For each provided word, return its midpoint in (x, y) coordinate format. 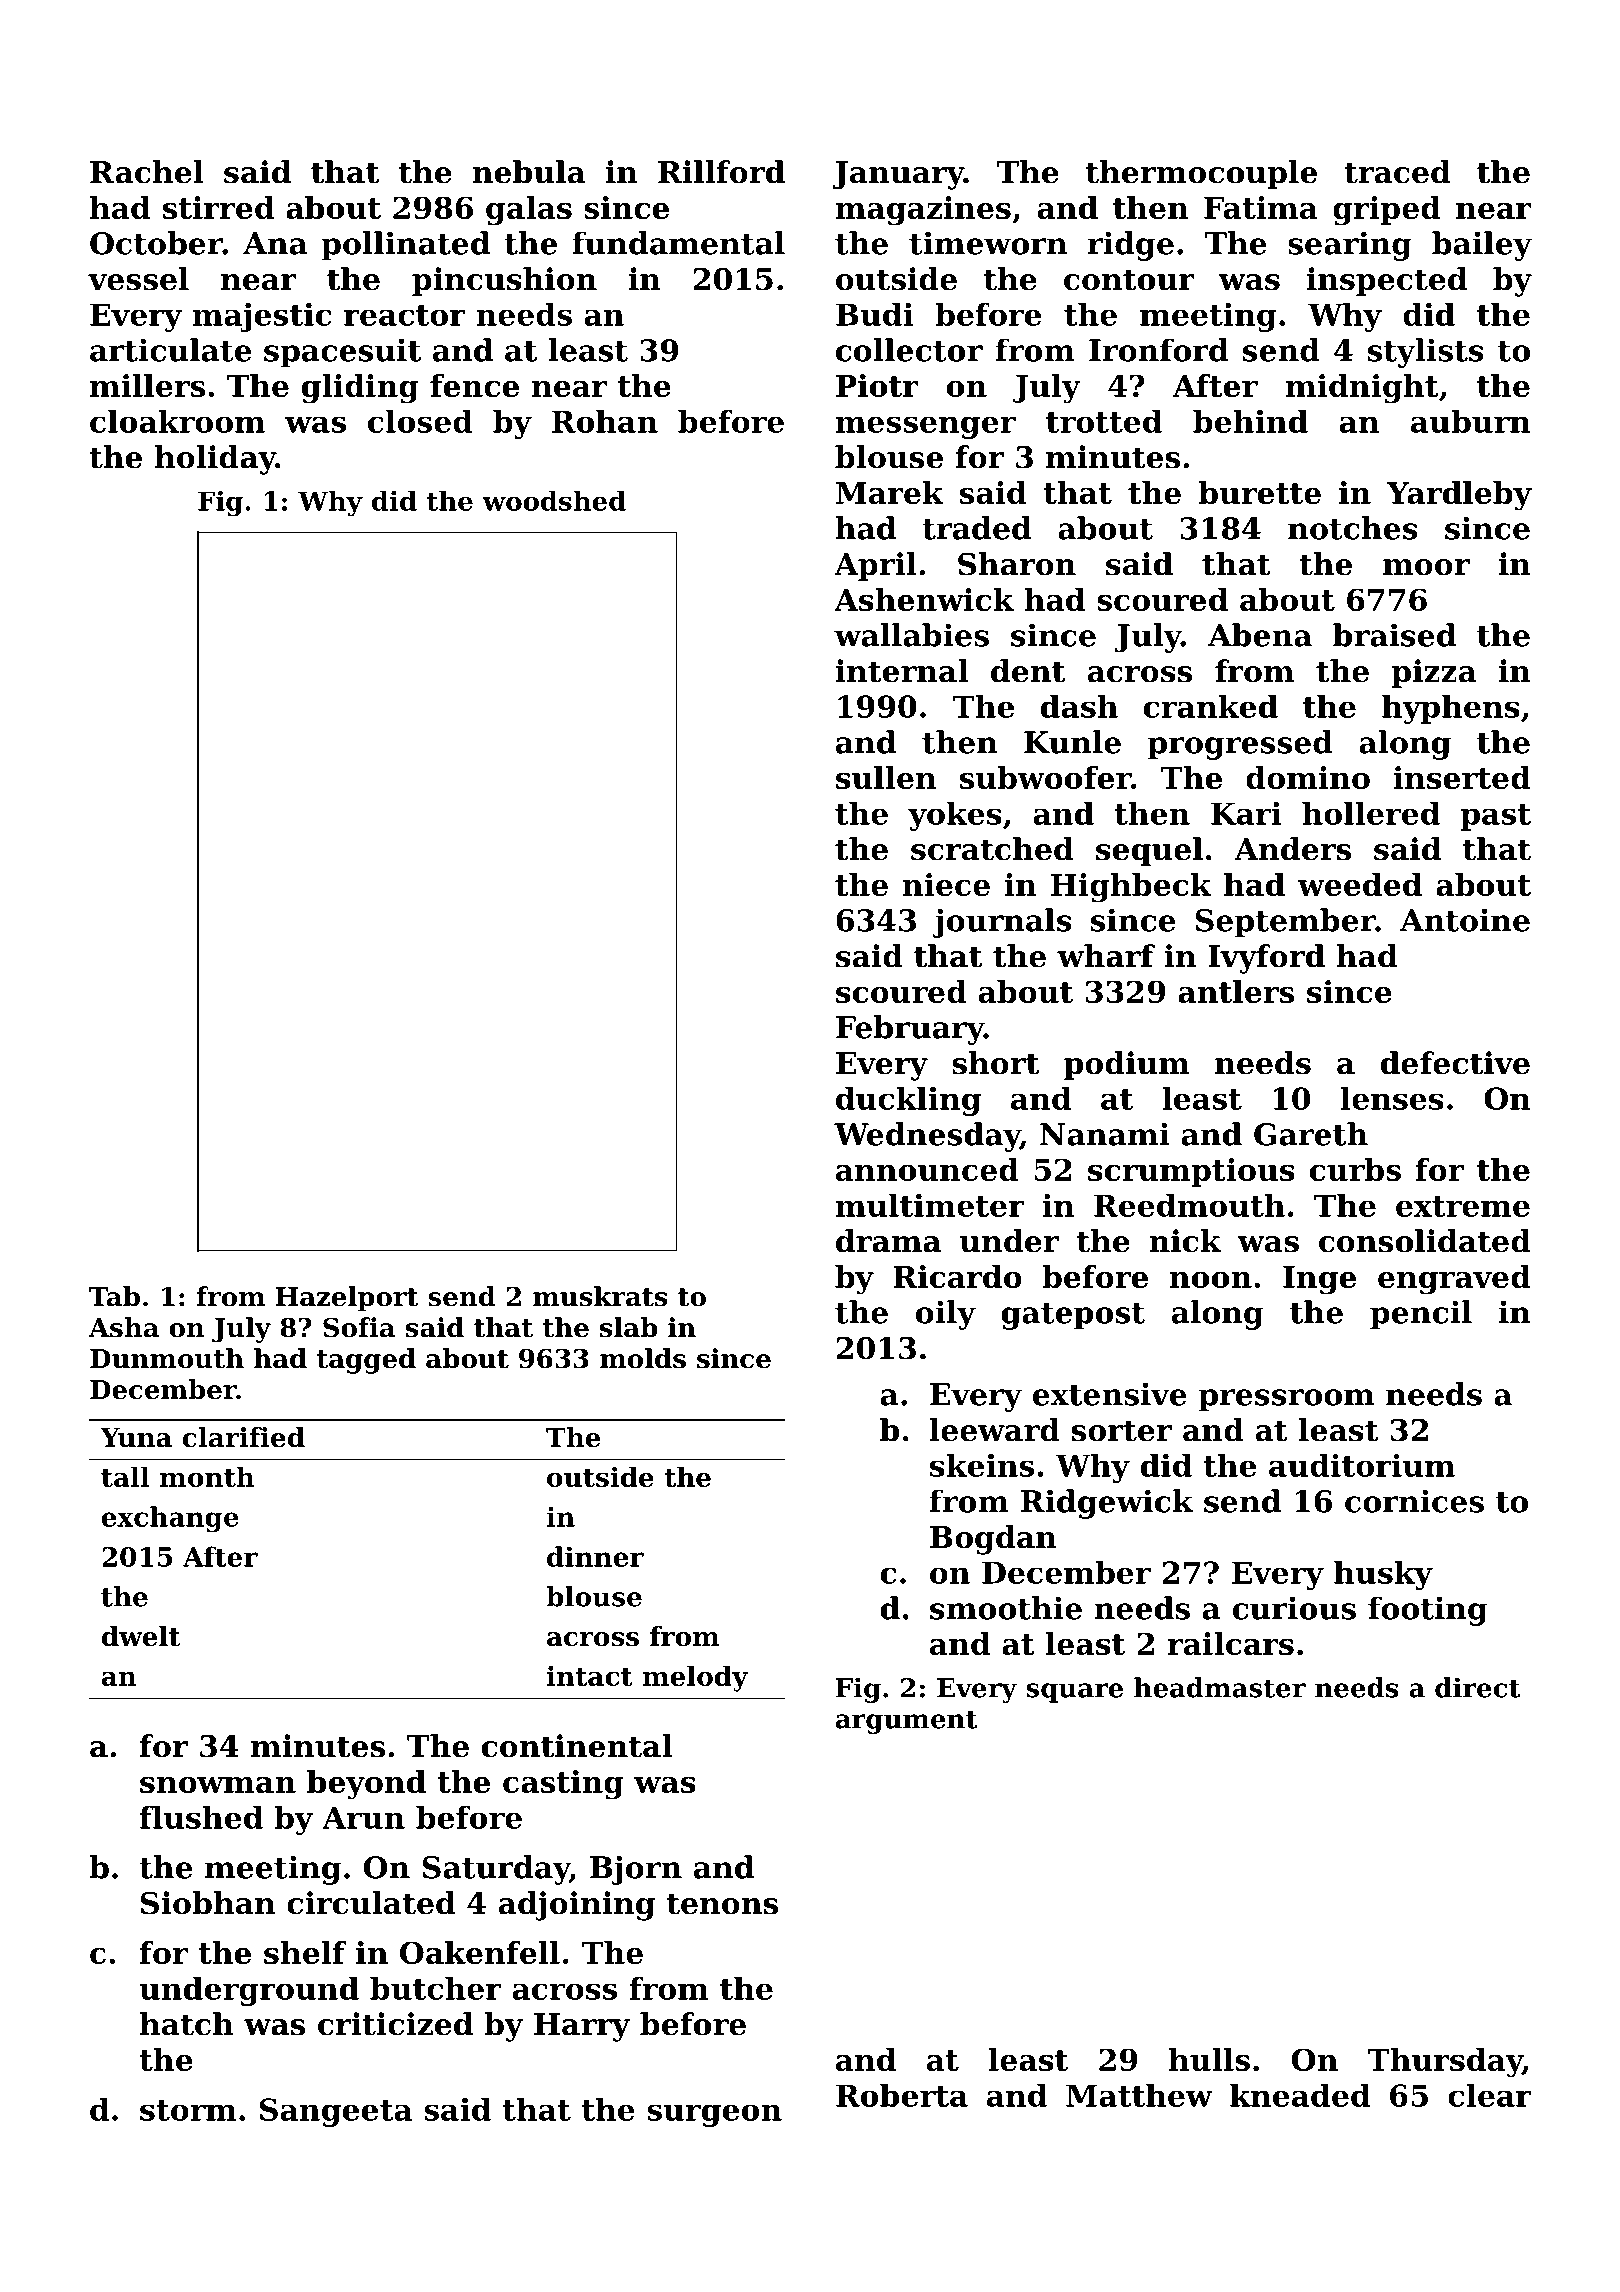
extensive (1110, 1394)
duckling (908, 1101)
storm (188, 2110)
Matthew (1139, 2095)
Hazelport (347, 1299)
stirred (218, 207)
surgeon (714, 2115)
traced (1397, 172)
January (898, 175)
